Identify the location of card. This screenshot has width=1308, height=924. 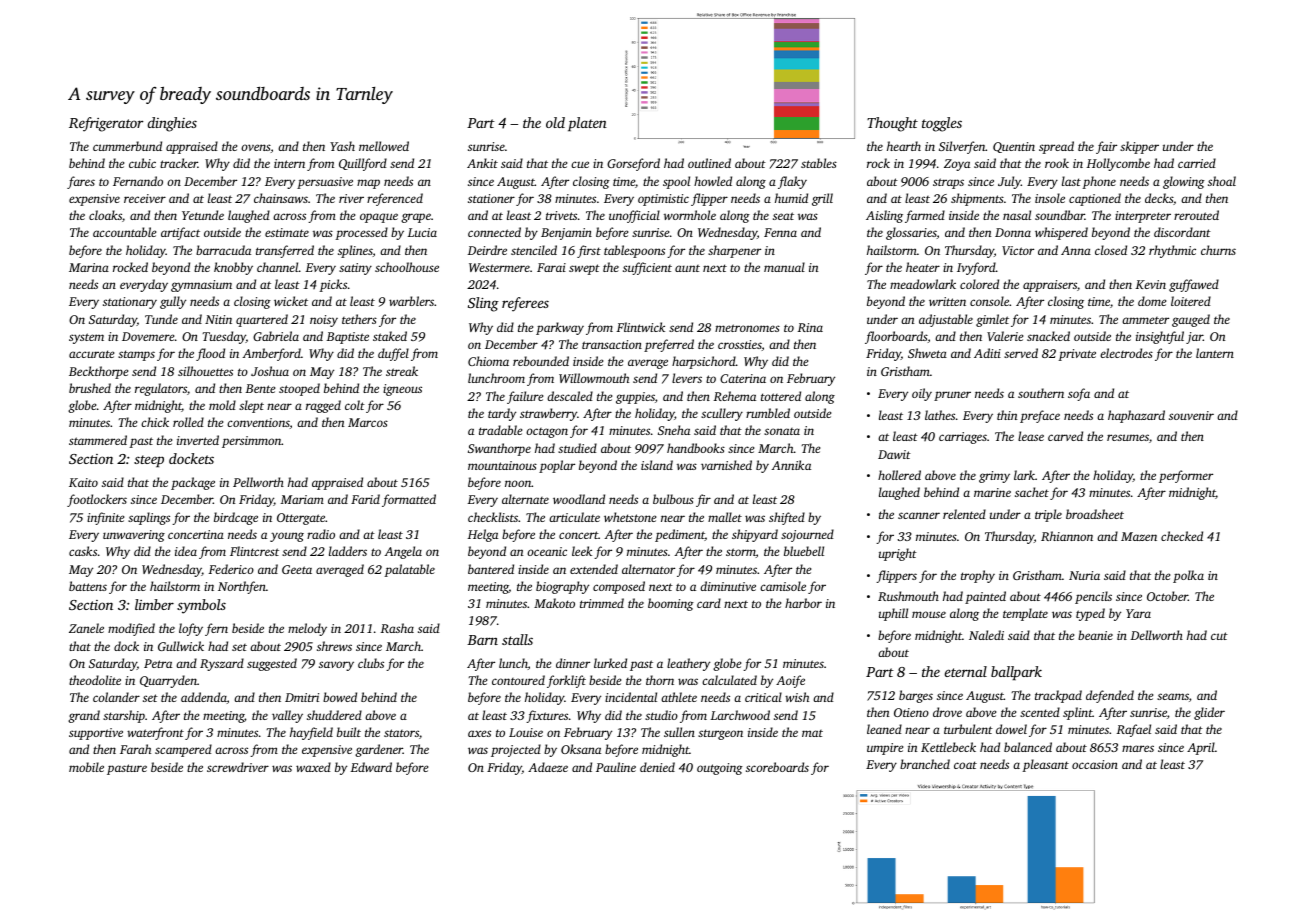
(709, 603).
